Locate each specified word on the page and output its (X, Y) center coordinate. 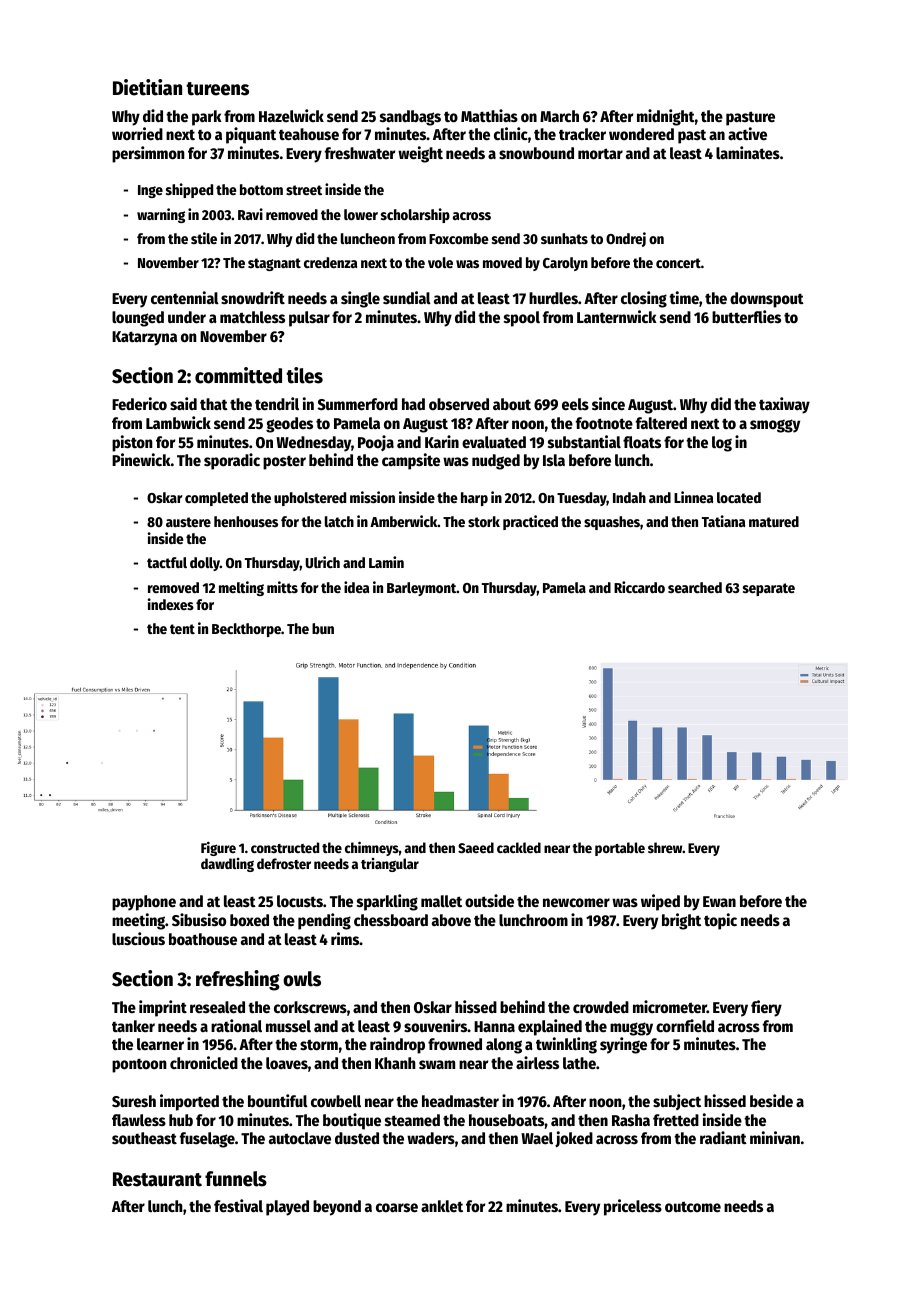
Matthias (489, 115)
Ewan (719, 901)
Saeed (476, 847)
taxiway (784, 405)
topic (720, 921)
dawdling (227, 865)
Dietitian (147, 87)
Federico (139, 403)
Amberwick (404, 521)
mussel (288, 1026)
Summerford (358, 404)
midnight (666, 117)
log (722, 444)
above (451, 920)
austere (188, 522)
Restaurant (157, 1179)
